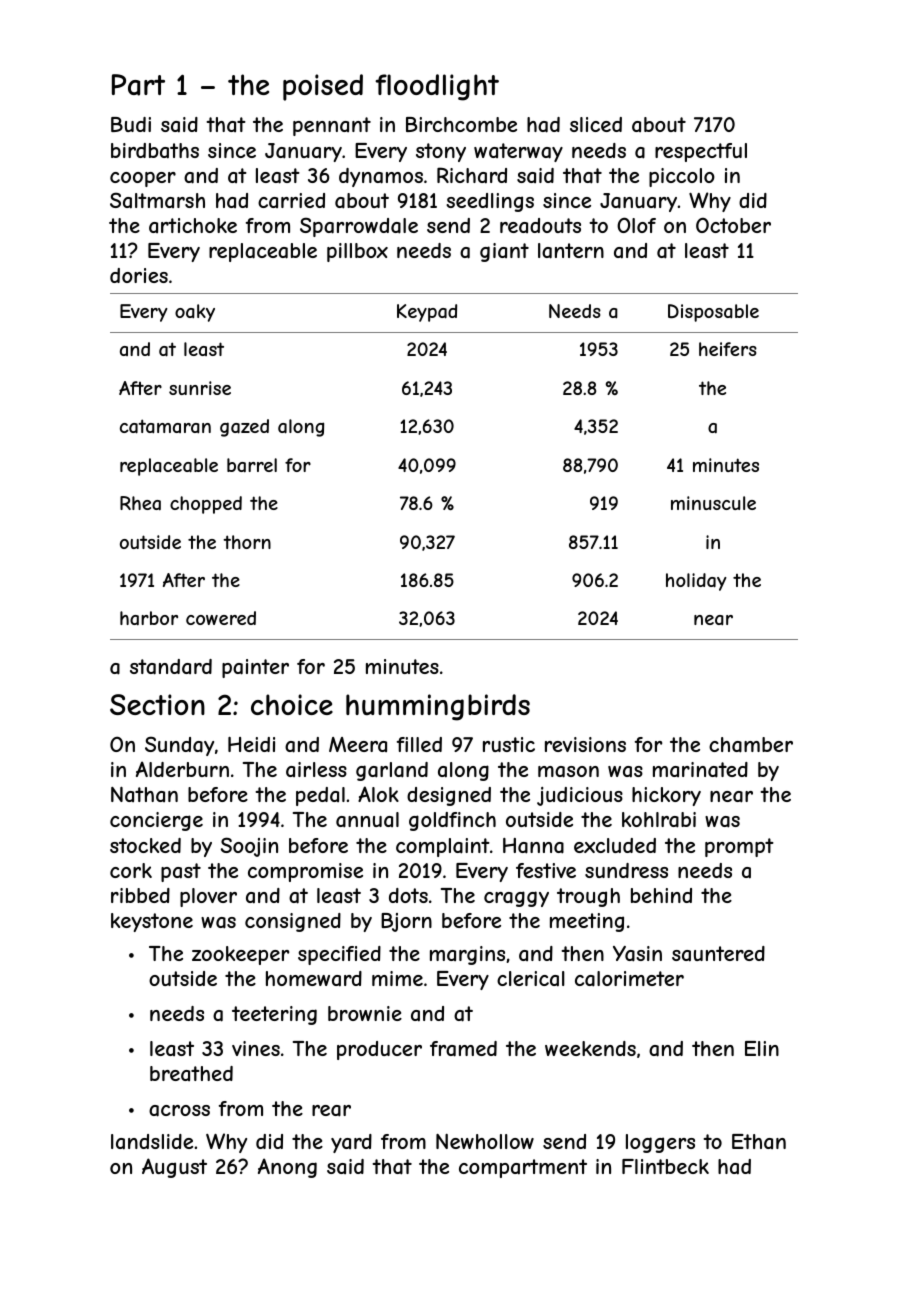 The height and width of the document is (1316, 908). I want to click on prompt, so click(739, 847).
